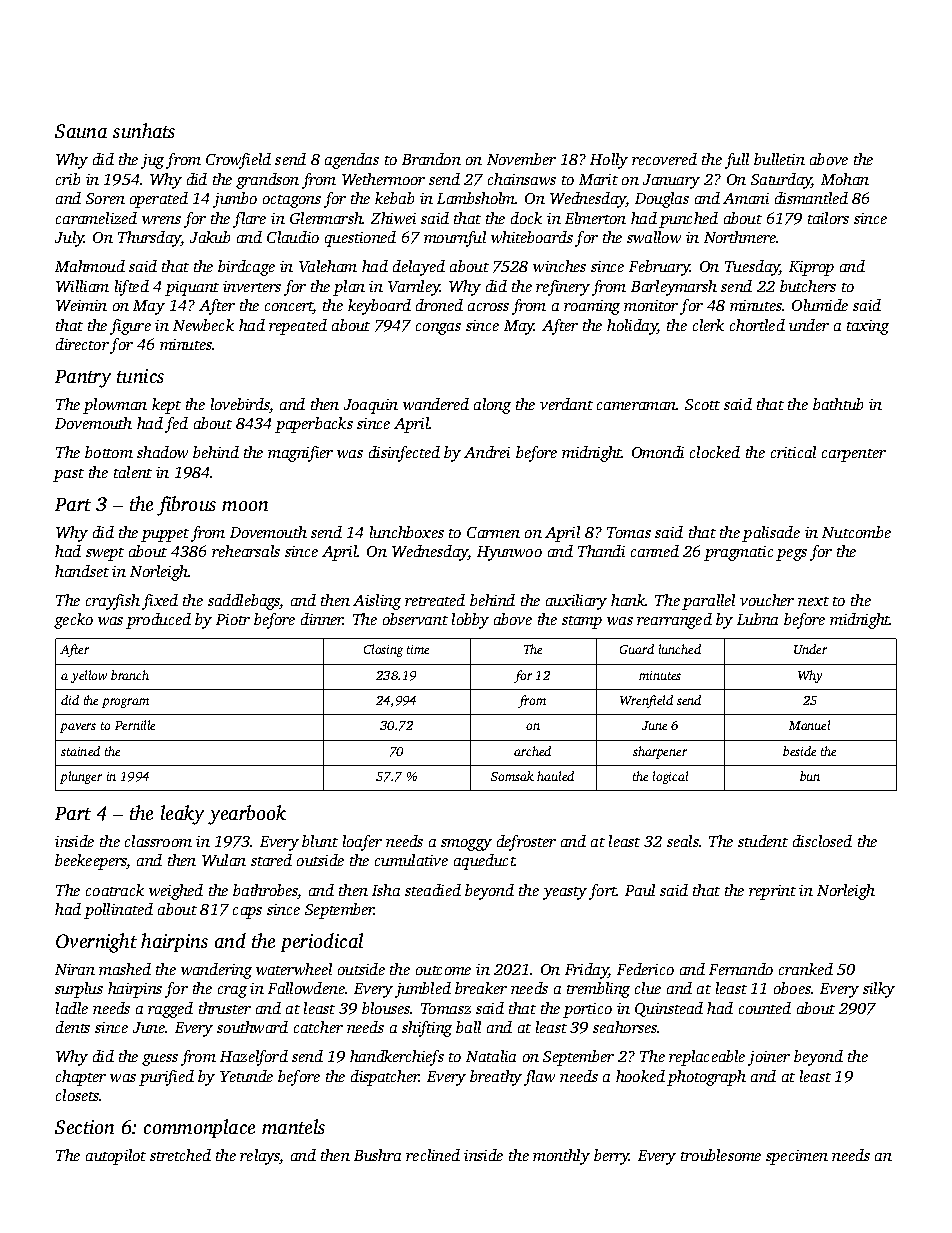 This image has height=1233, width=952. I want to click on pragmatic, so click(738, 553).
